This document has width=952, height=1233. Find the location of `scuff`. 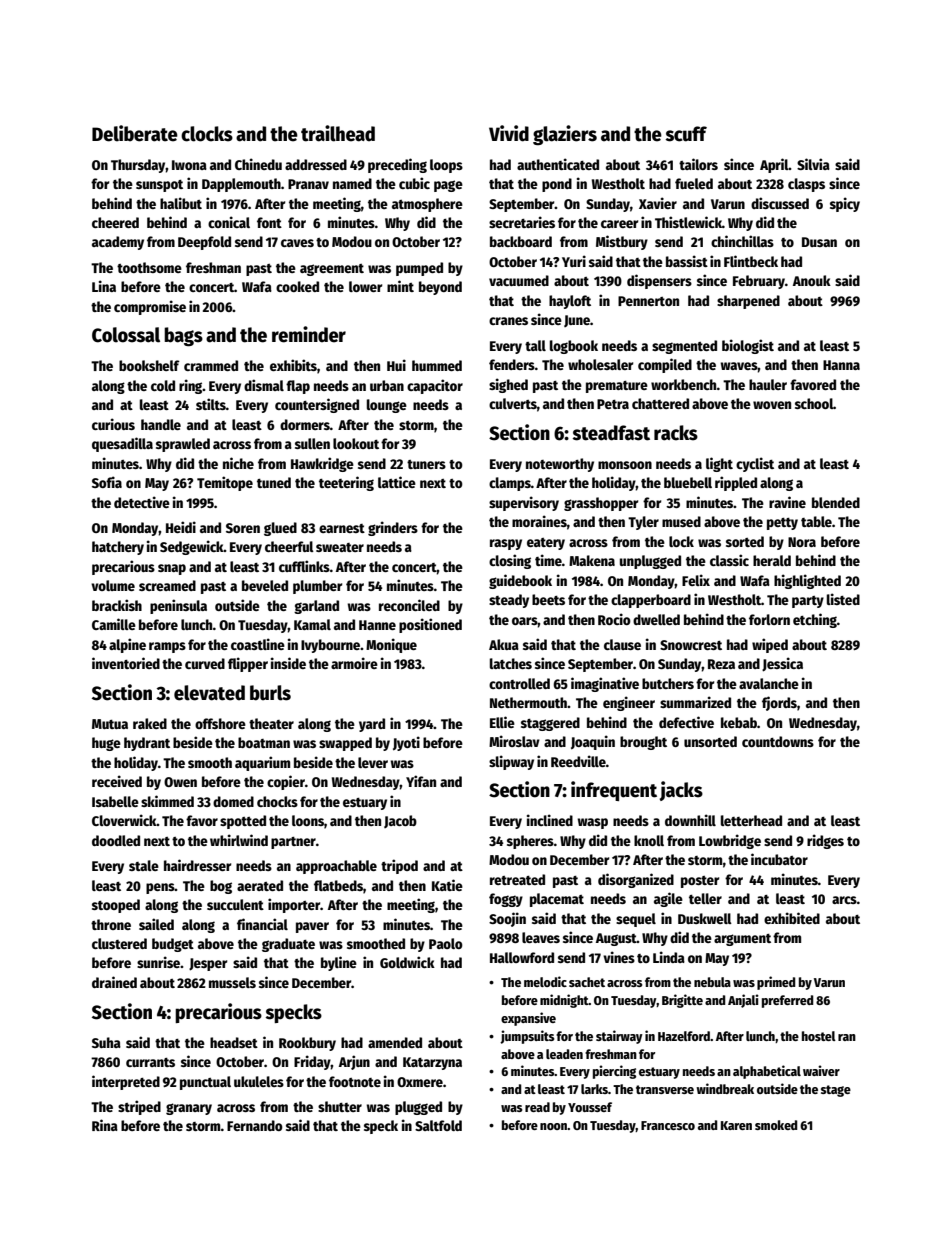

scuff is located at coordinates (686, 134).
